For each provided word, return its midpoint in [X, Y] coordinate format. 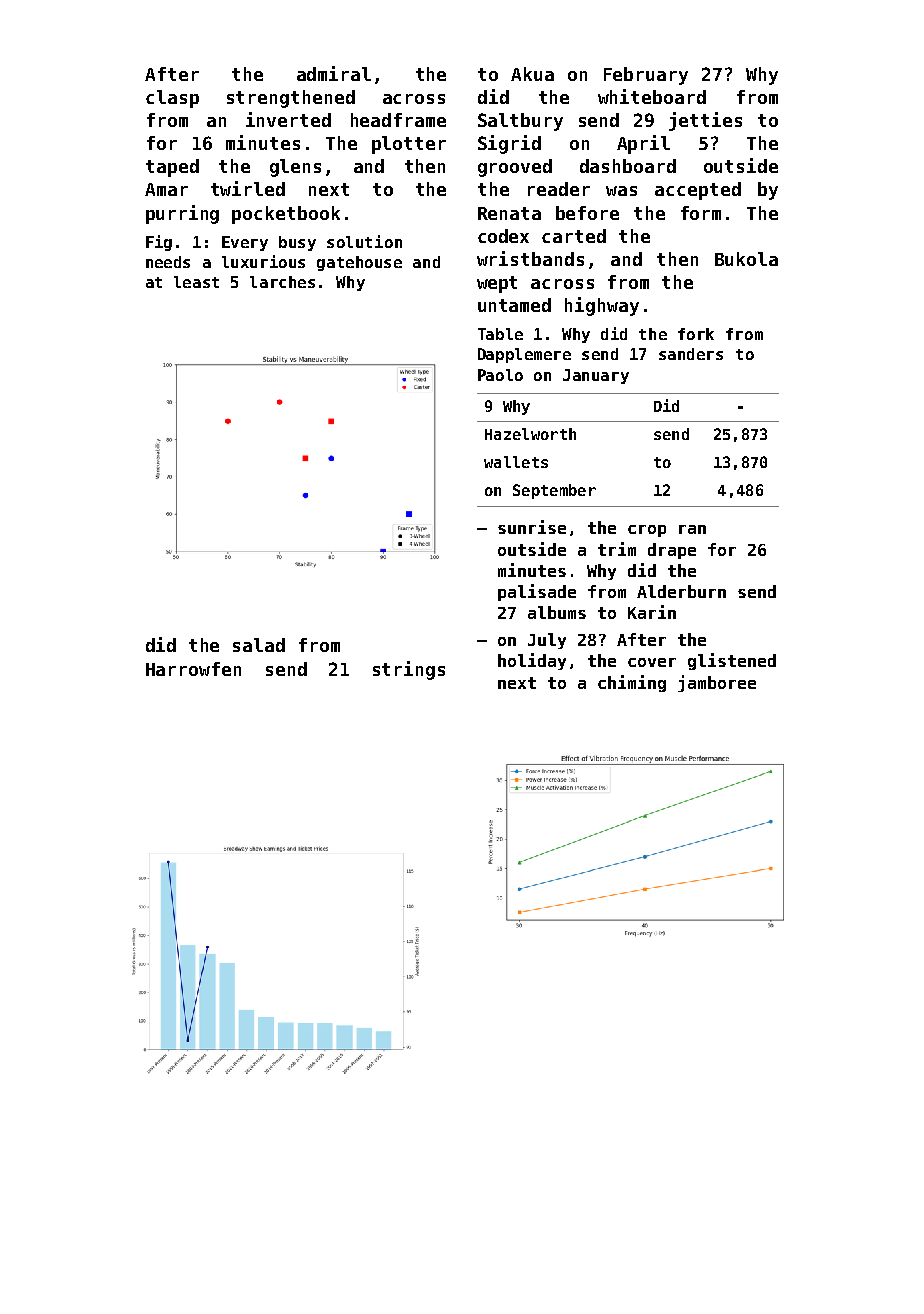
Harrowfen [193, 669]
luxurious [263, 261]
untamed [514, 305]
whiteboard [652, 96]
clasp [172, 99]
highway [602, 306]
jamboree [717, 683]
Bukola [746, 259]
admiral [334, 73]
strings [409, 670]
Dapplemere [524, 355]
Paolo [500, 375]
